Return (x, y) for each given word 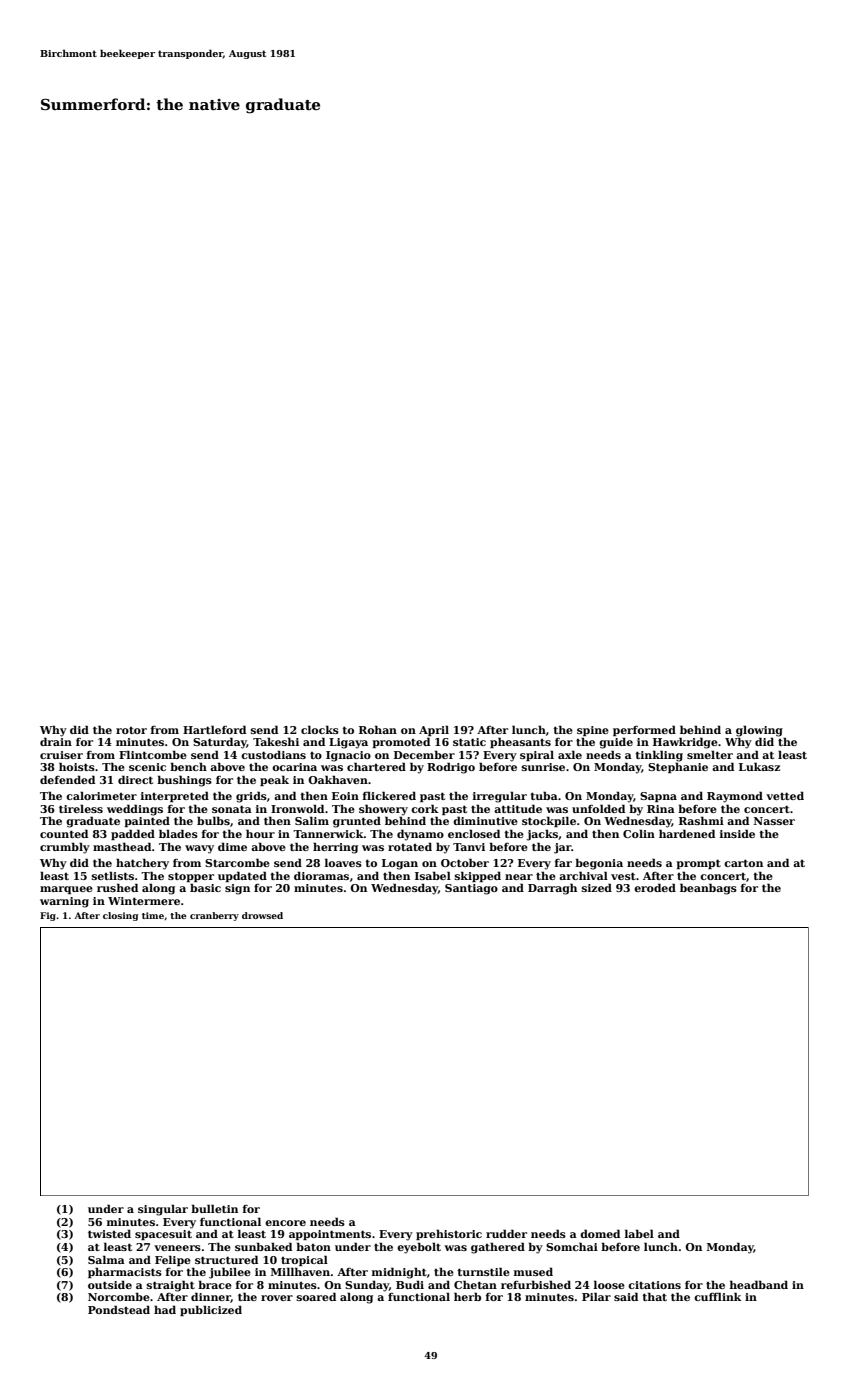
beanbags (708, 889)
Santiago (471, 889)
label (639, 1233)
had (165, 1309)
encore (285, 1223)
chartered (376, 766)
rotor (131, 730)
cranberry (214, 916)
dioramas (321, 875)
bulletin (214, 1208)
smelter (710, 754)
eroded (655, 887)
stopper (191, 877)
